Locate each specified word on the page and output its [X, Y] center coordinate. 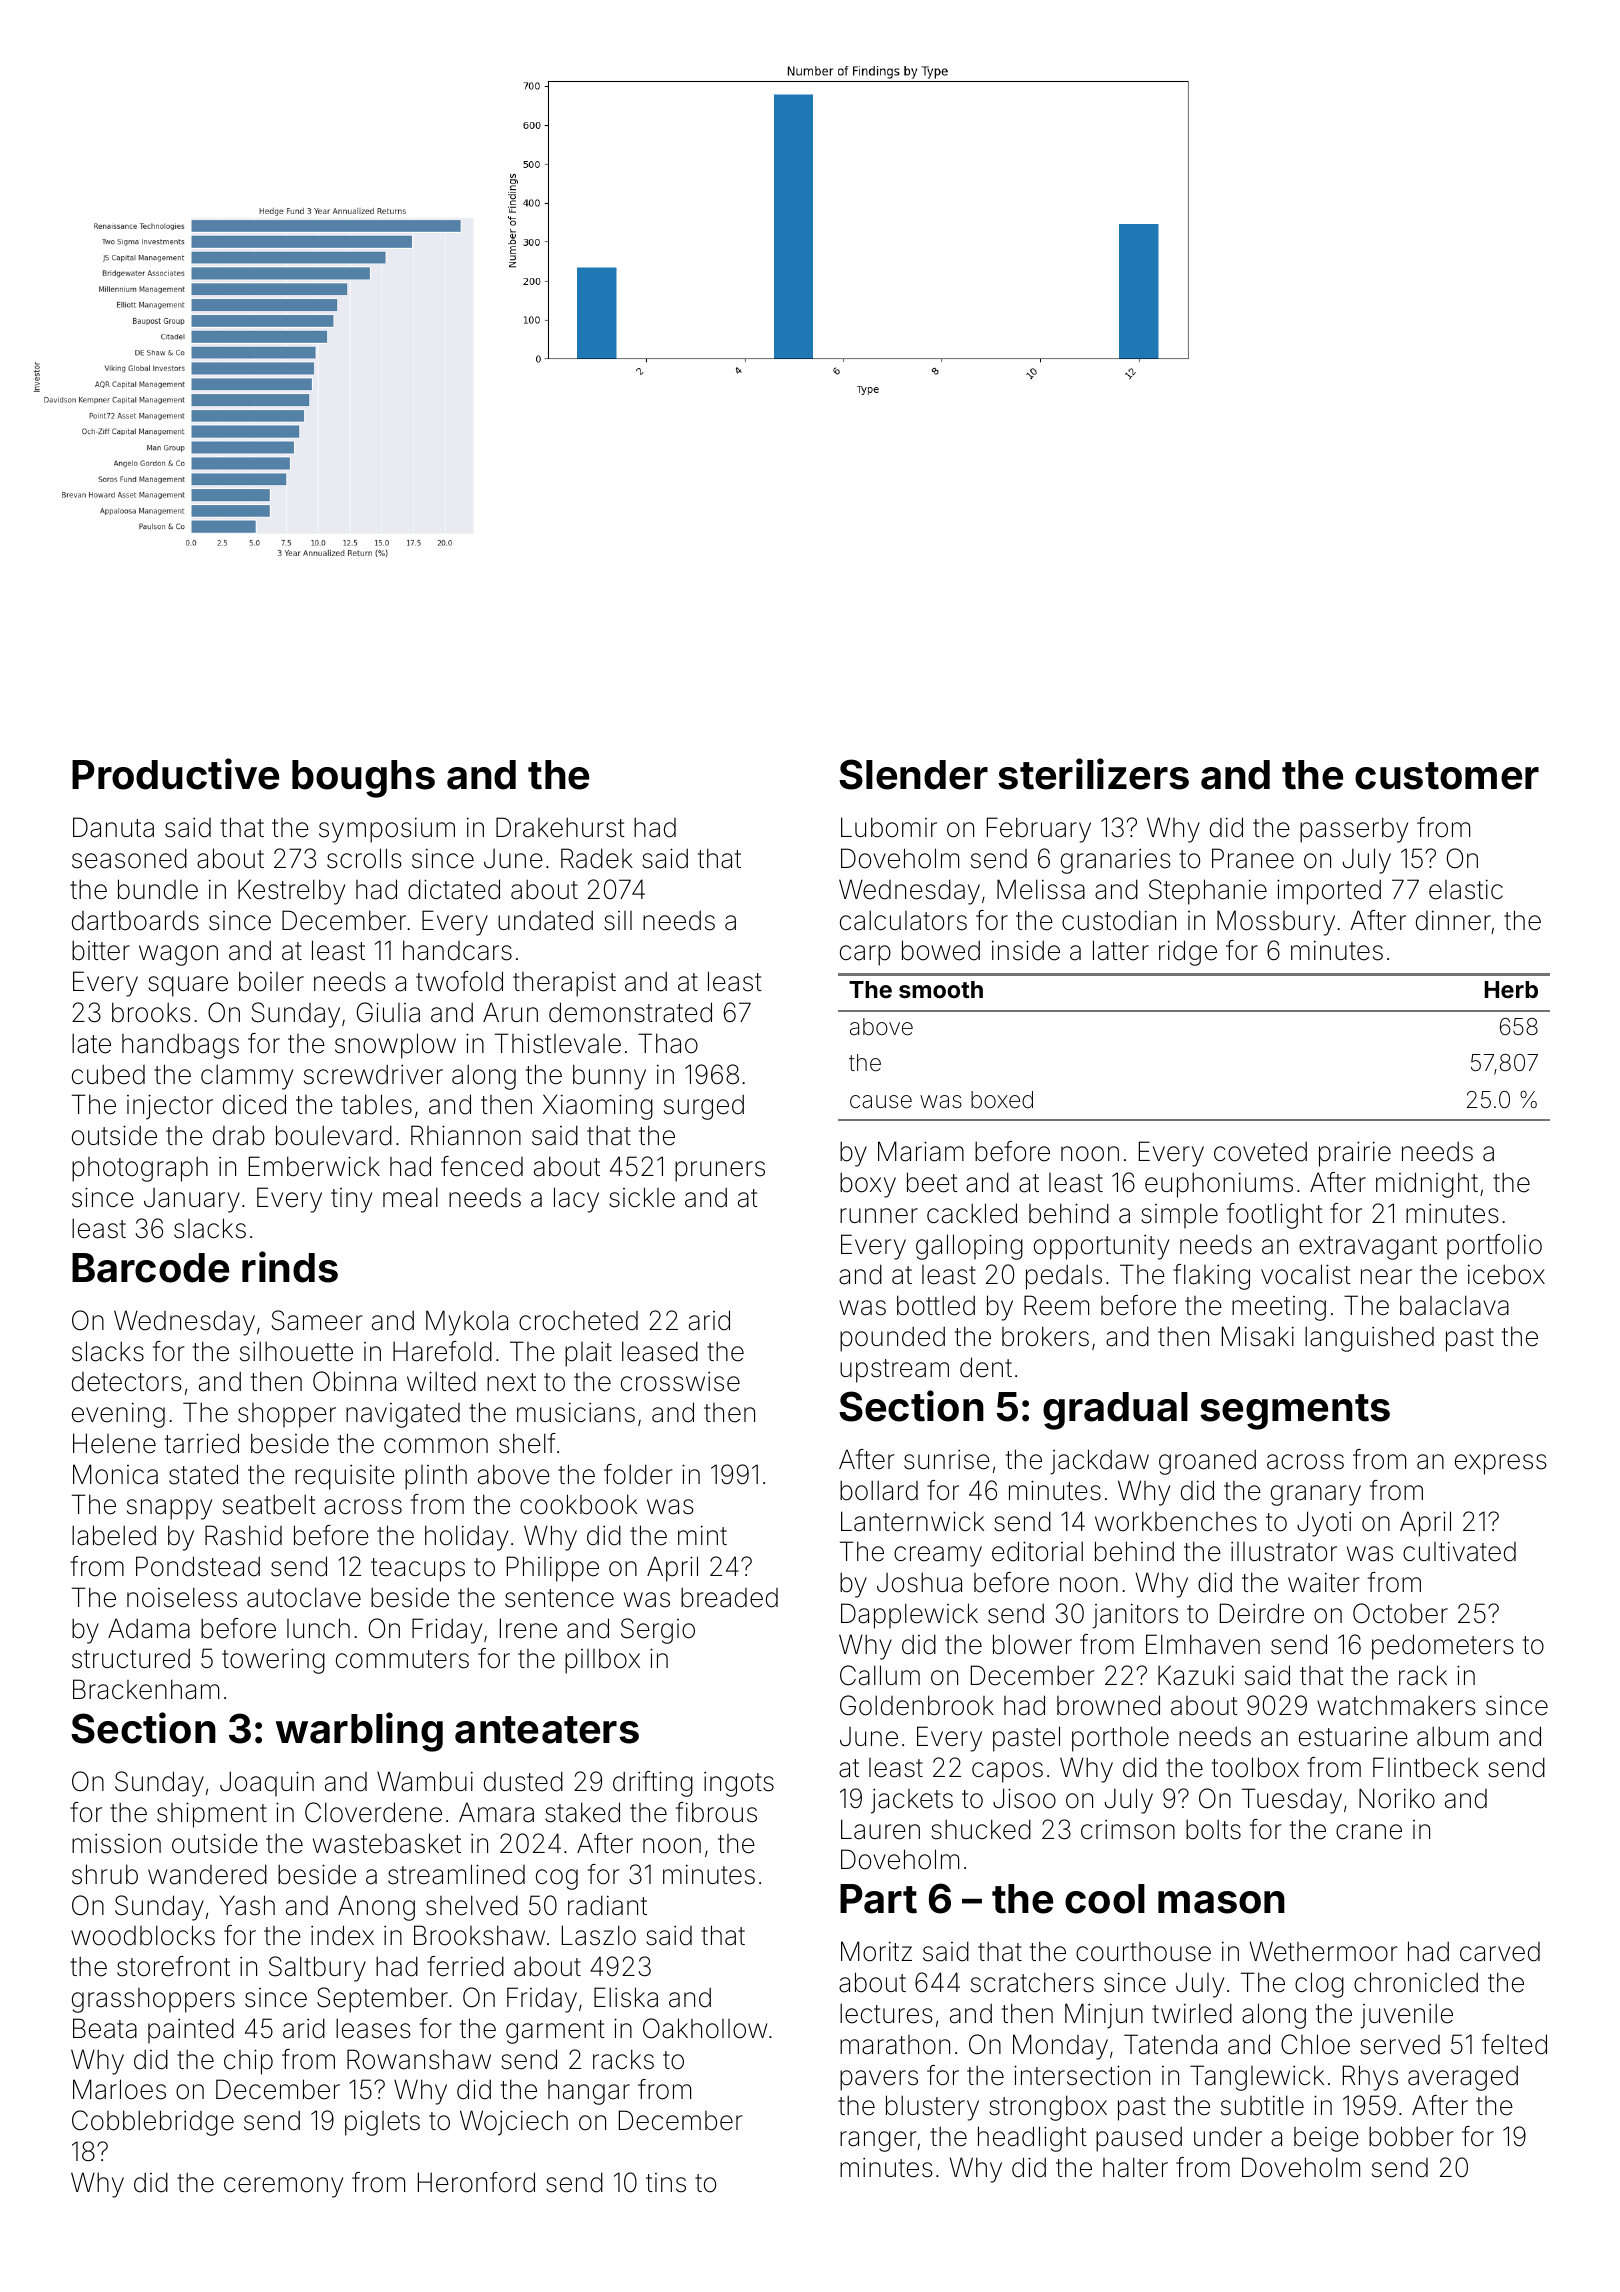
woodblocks [143, 1935]
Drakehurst [560, 827]
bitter [101, 950]
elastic [1466, 890]
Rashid [243, 1535]
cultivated [1459, 1552]
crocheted [578, 1320]
